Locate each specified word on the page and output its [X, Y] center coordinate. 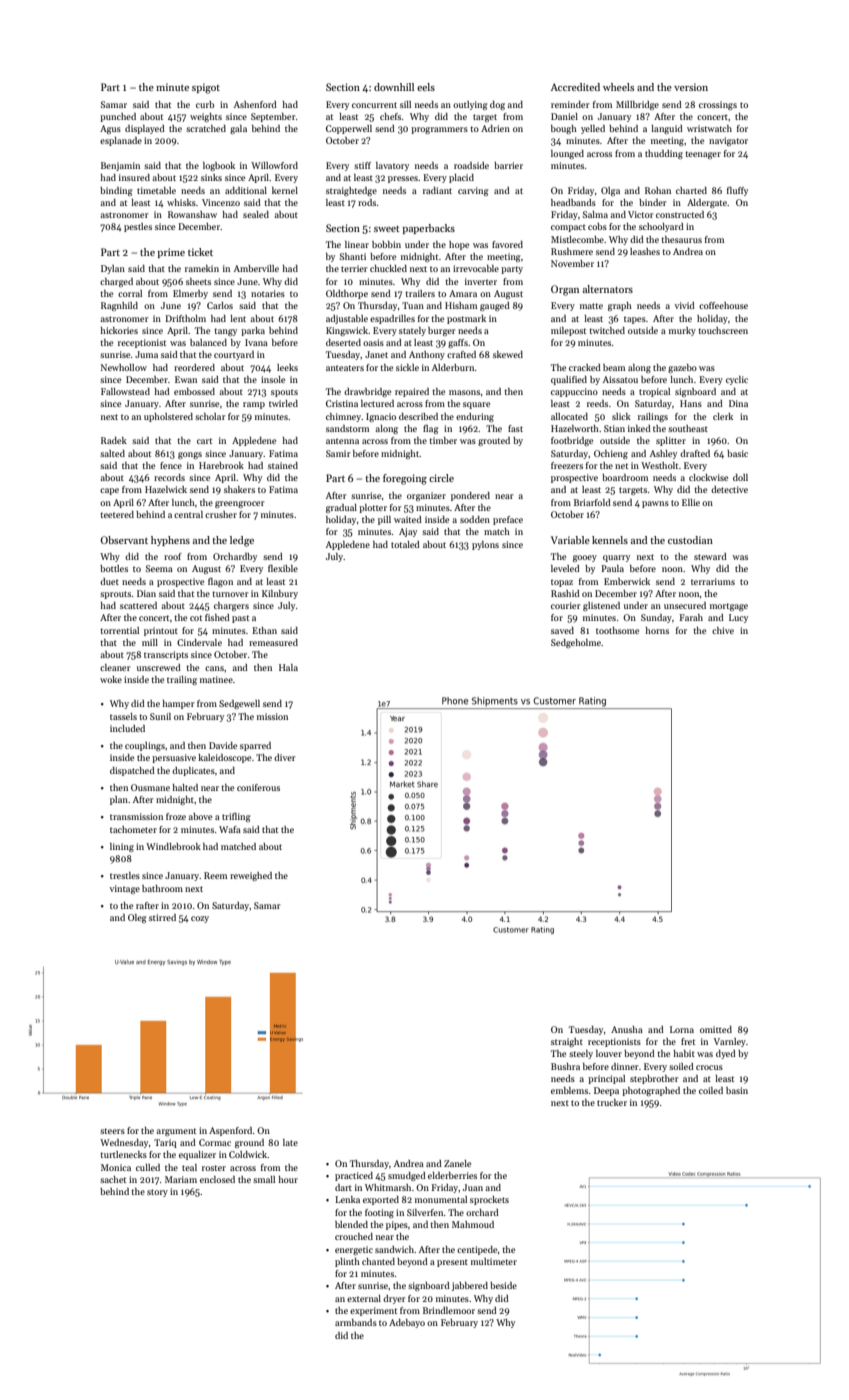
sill [405, 104]
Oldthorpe [347, 294]
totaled [405, 544]
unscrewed [159, 667]
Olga [610, 191]
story [157, 1193]
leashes [645, 251]
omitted [716, 1029]
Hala [288, 667]
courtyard [234, 355]
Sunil [160, 716]
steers [112, 1131]
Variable [570, 540]
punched [118, 117]
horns [657, 630]
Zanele [457, 1163]
